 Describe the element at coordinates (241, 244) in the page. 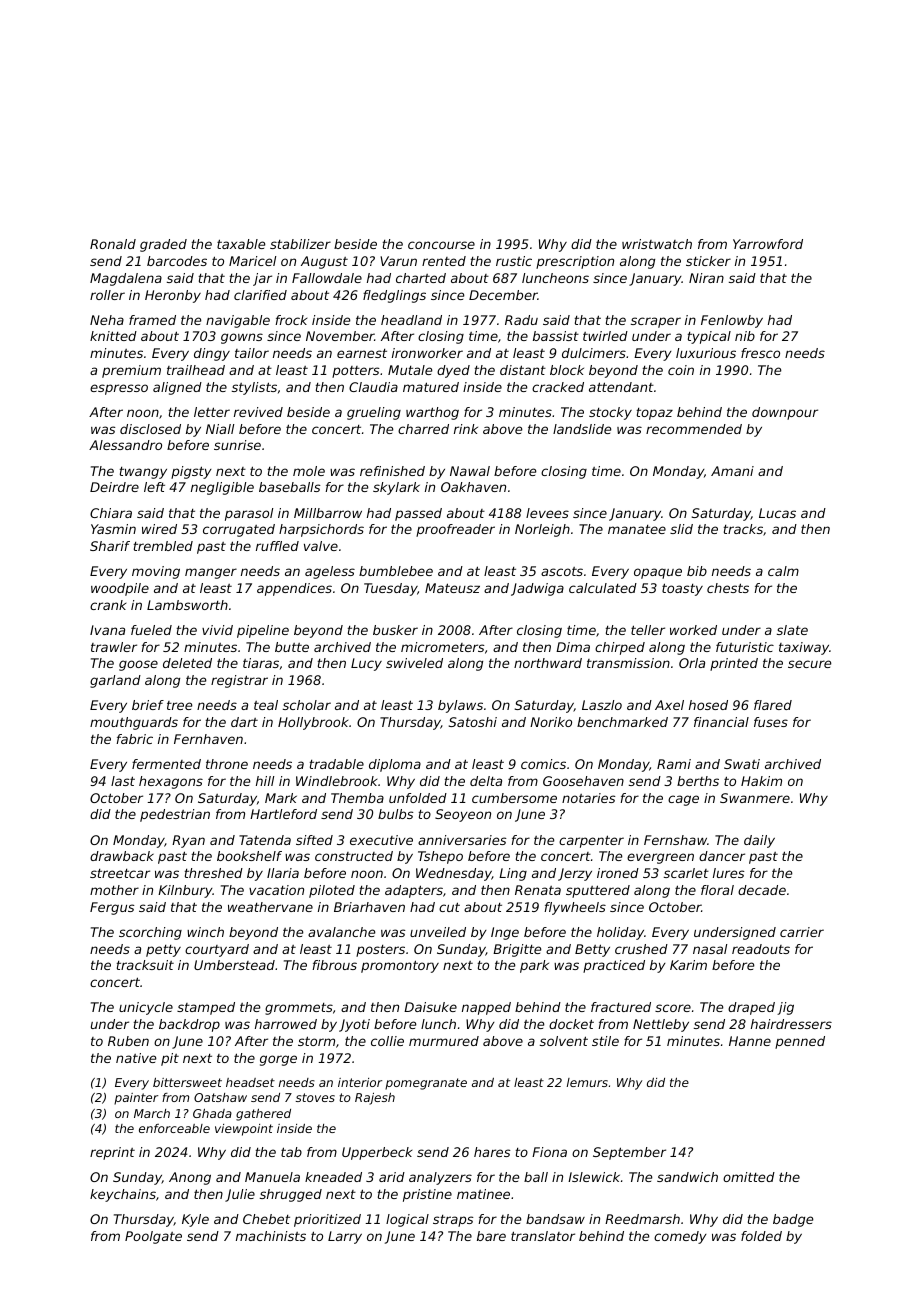

I see `taxable` at that location.
